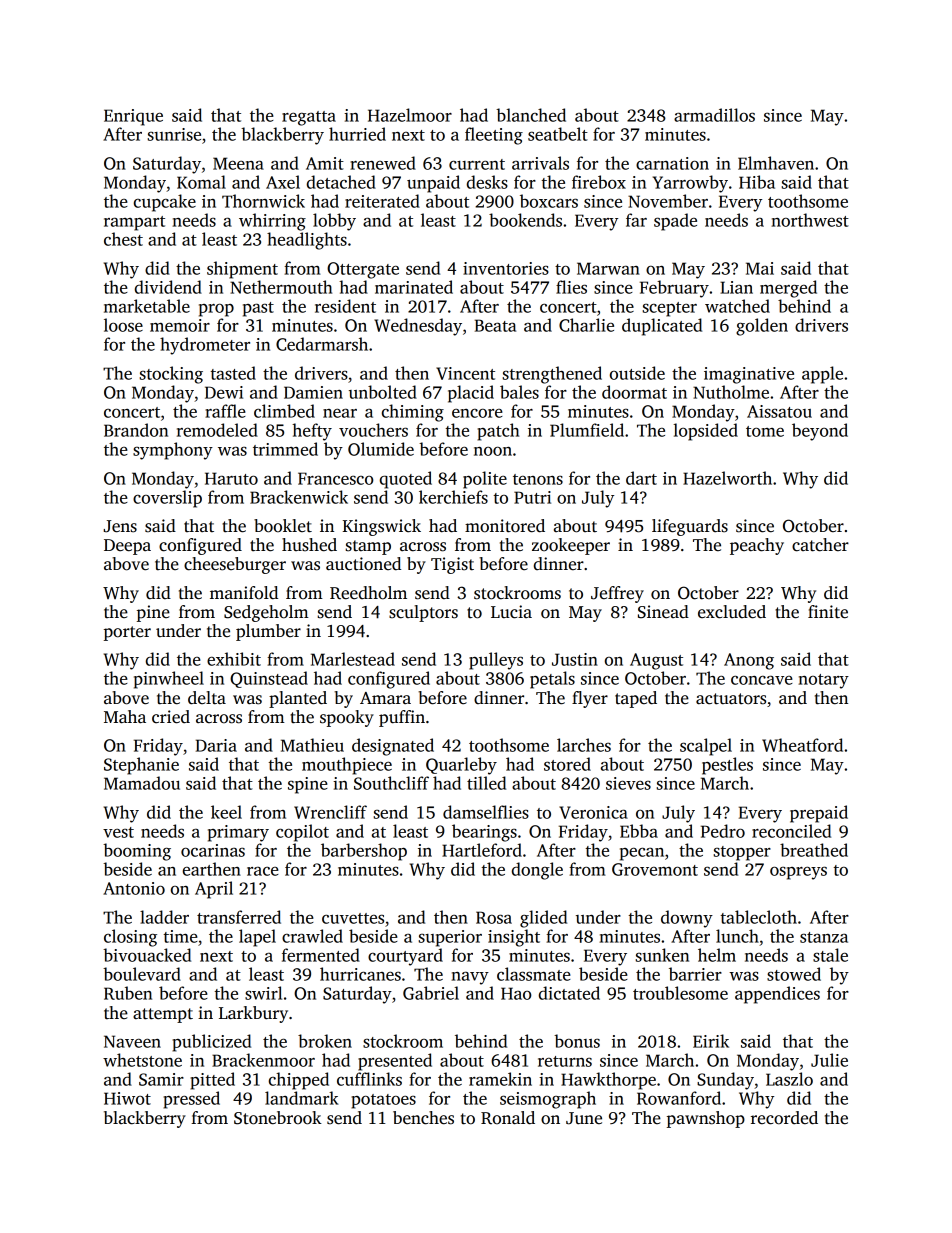  I want to click on Axel, so click(283, 182).
